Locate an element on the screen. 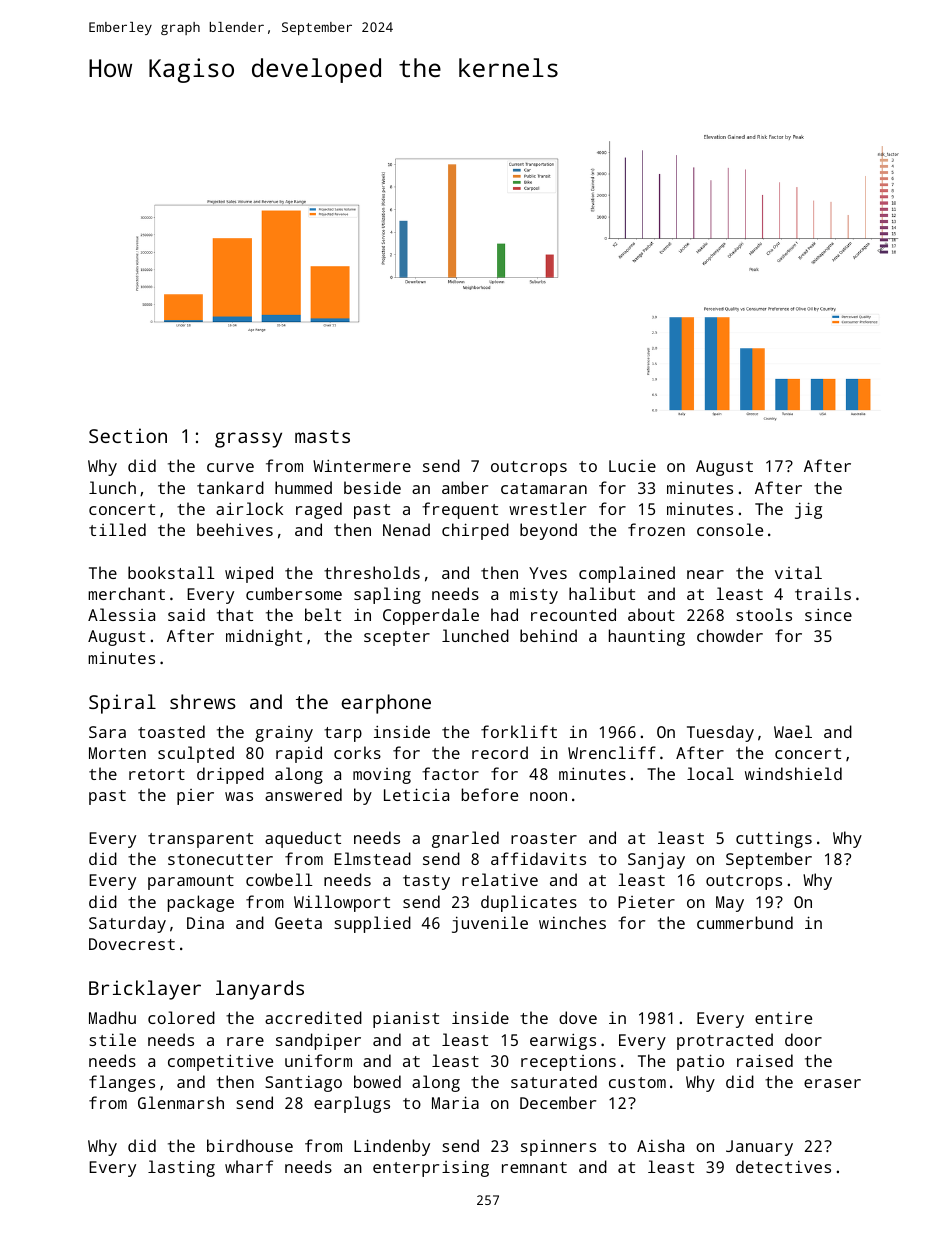  Leticia is located at coordinates (416, 794).
